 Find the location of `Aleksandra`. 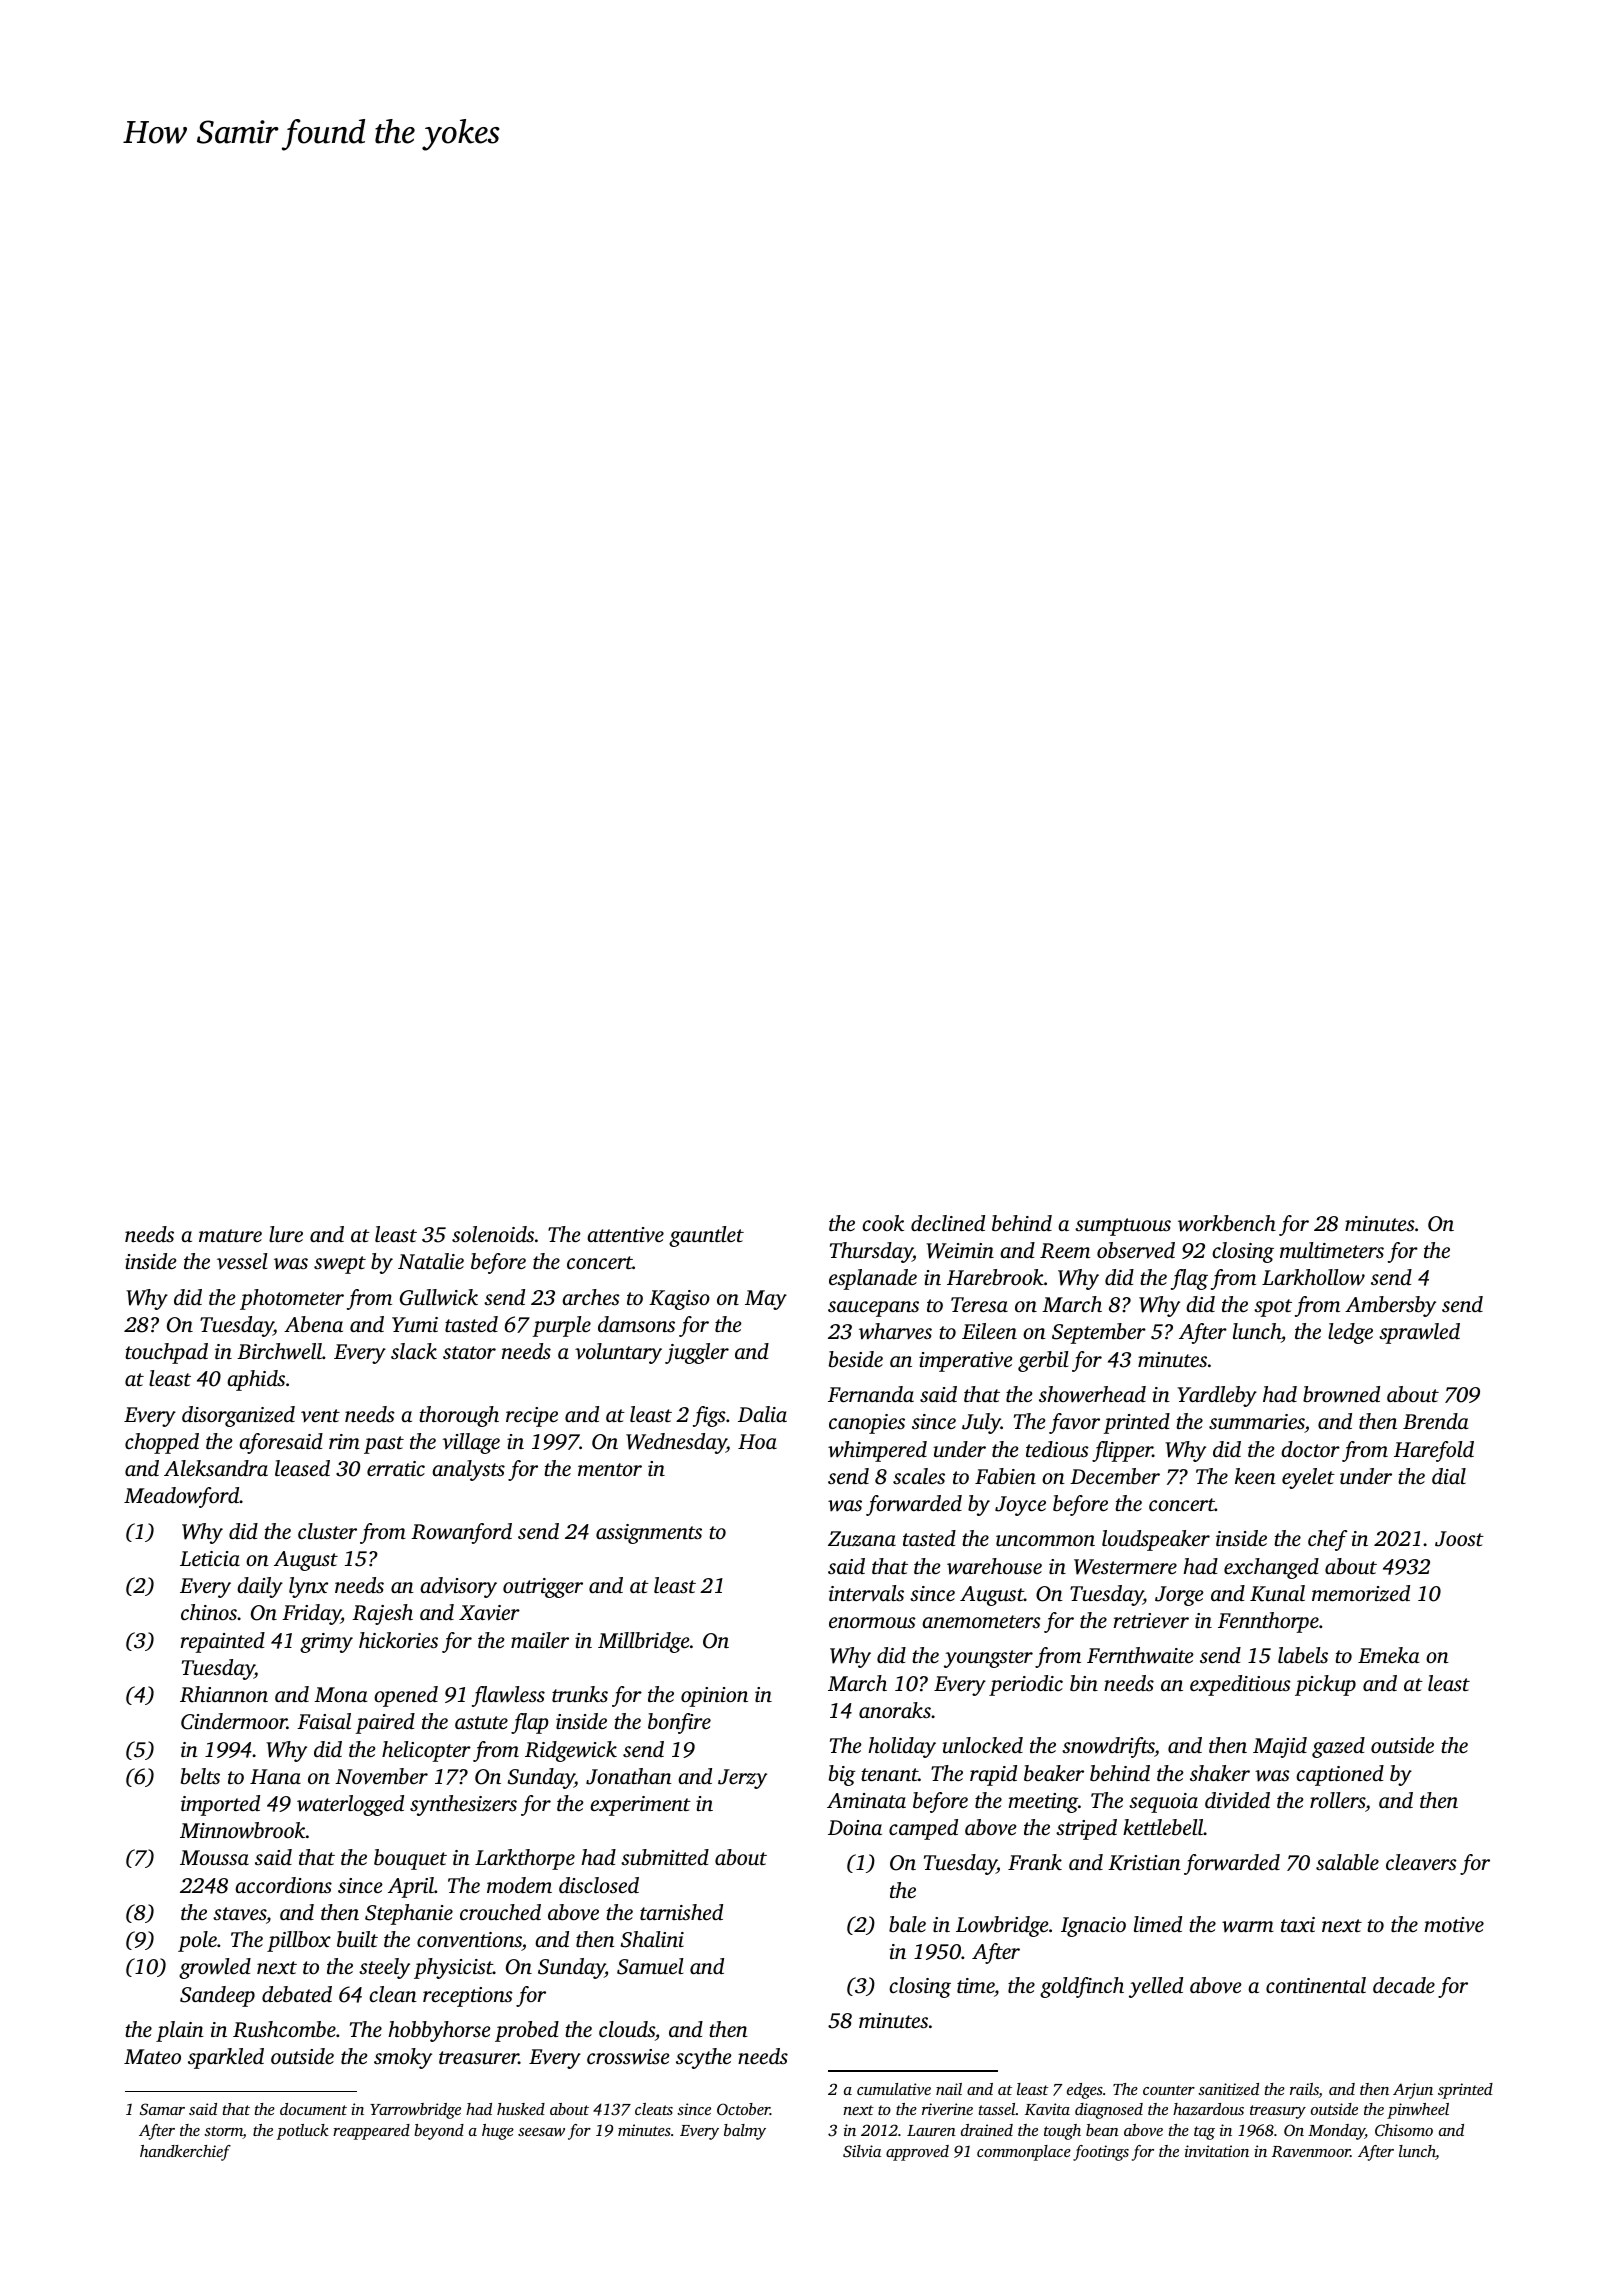

Aleksandra is located at coordinates (216, 1468).
